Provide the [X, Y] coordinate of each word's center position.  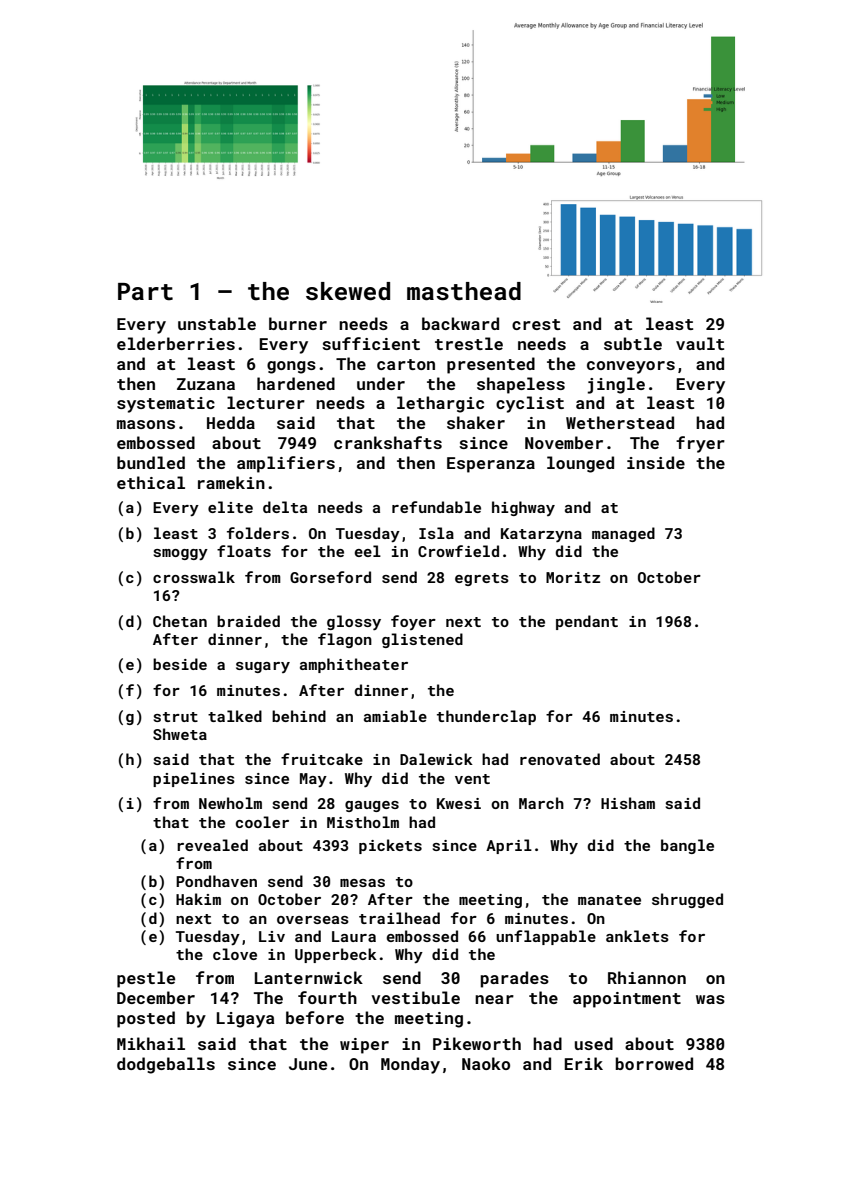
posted [146, 1019]
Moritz [573, 577]
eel [368, 551]
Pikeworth [477, 1043]
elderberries [176, 343]
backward [460, 323]
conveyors [631, 367]
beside [180, 664]
